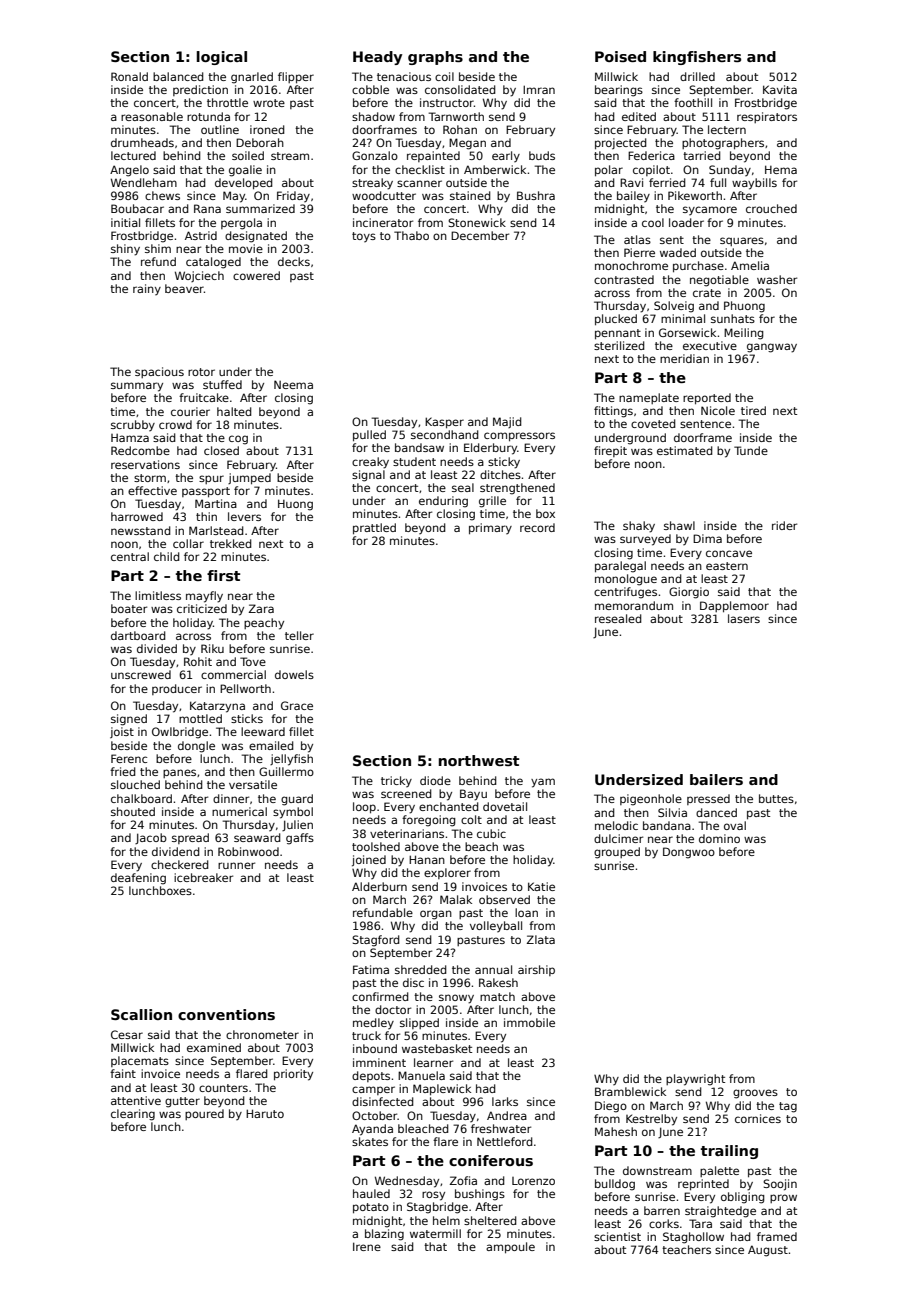 The width and height of the screenshot is (908, 1316). What do you see at coordinates (435, 1233) in the screenshot?
I see `watermill` at bounding box center [435, 1233].
